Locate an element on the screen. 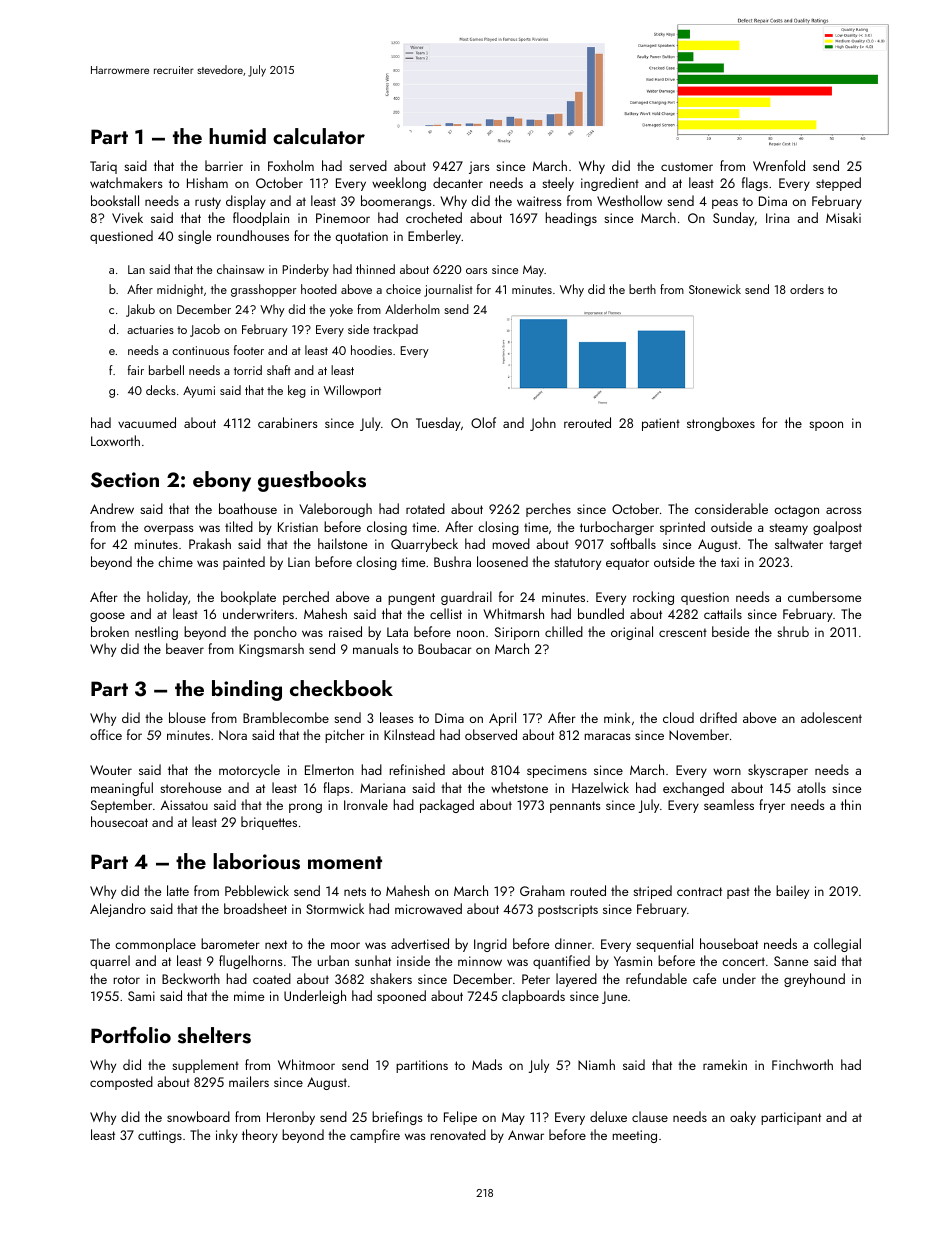 The width and height of the screenshot is (952, 1233). peas is located at coordinates (725, 204).
